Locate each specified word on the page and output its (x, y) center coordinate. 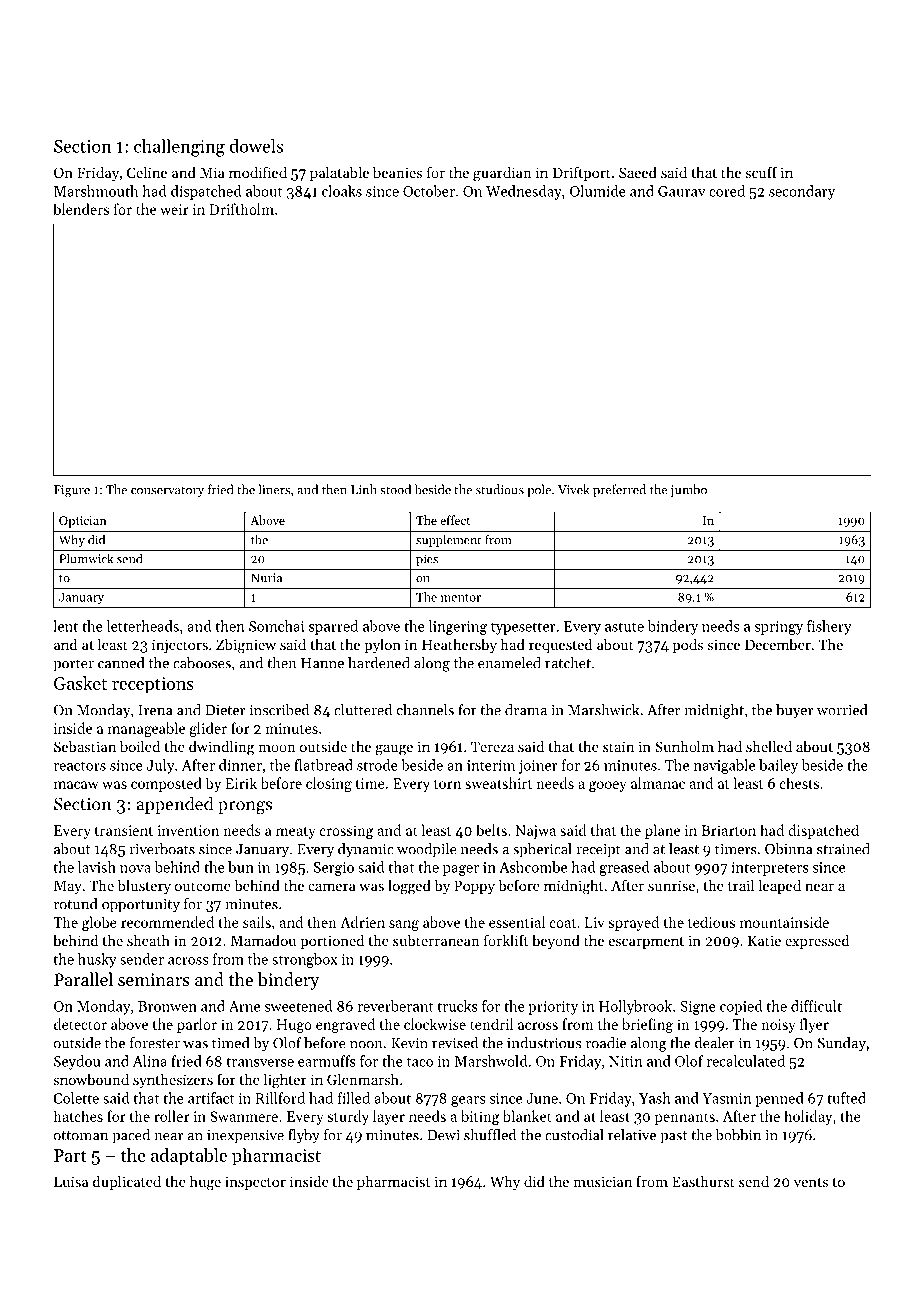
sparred (333, 627)
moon (277, 748)
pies (427, 560)
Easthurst (703, 1181)
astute (624, 627)
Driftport (582, 173)
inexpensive (245, 1137)
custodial (574, 1135)
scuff (761, 172)
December (778, 644)
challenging (179, 148)
